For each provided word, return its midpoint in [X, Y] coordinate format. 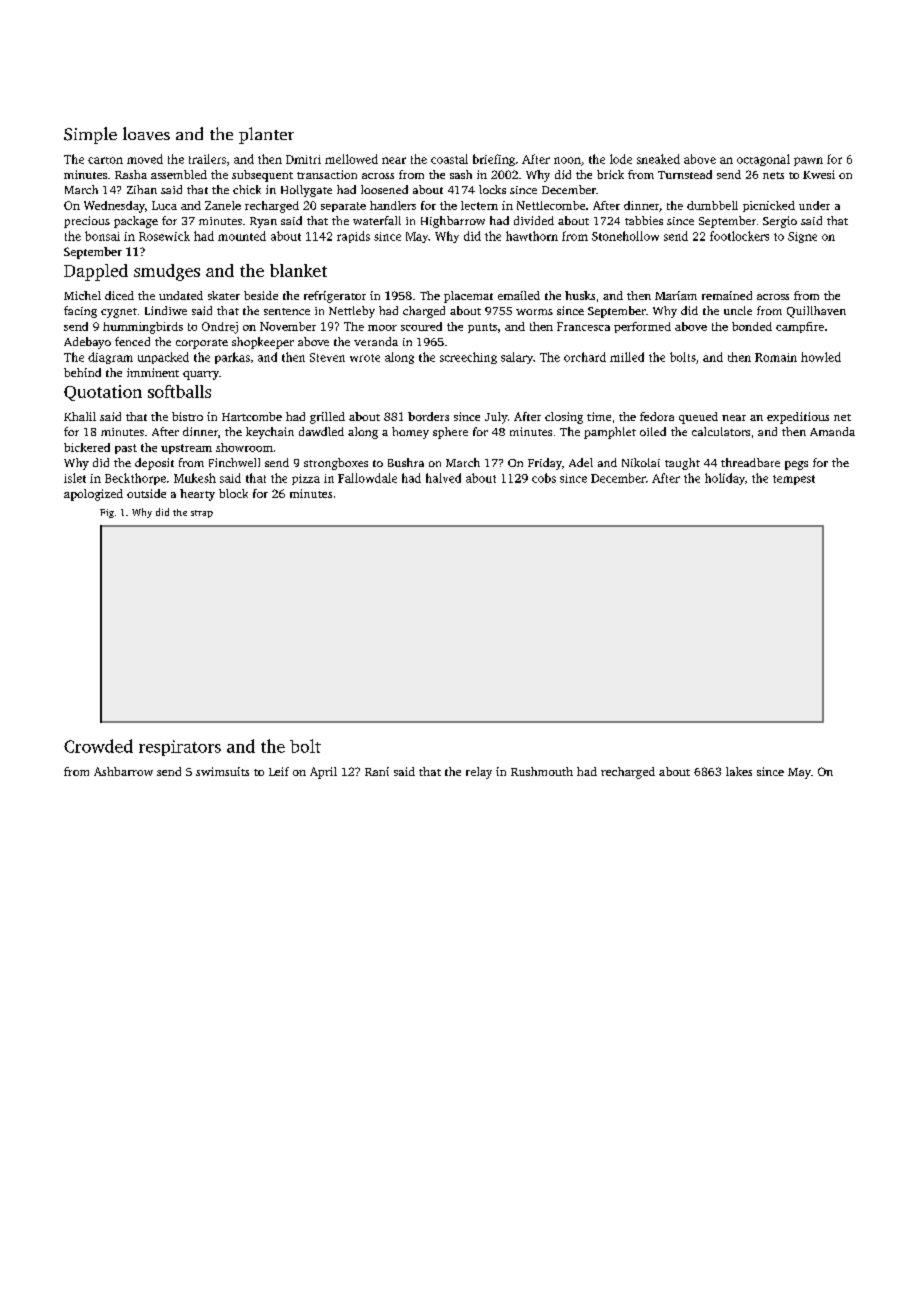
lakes [739, 771]
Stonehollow [625, 236]
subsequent [262, 176]
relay [479, 773]
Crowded [98, 746]
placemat [468, 297]
